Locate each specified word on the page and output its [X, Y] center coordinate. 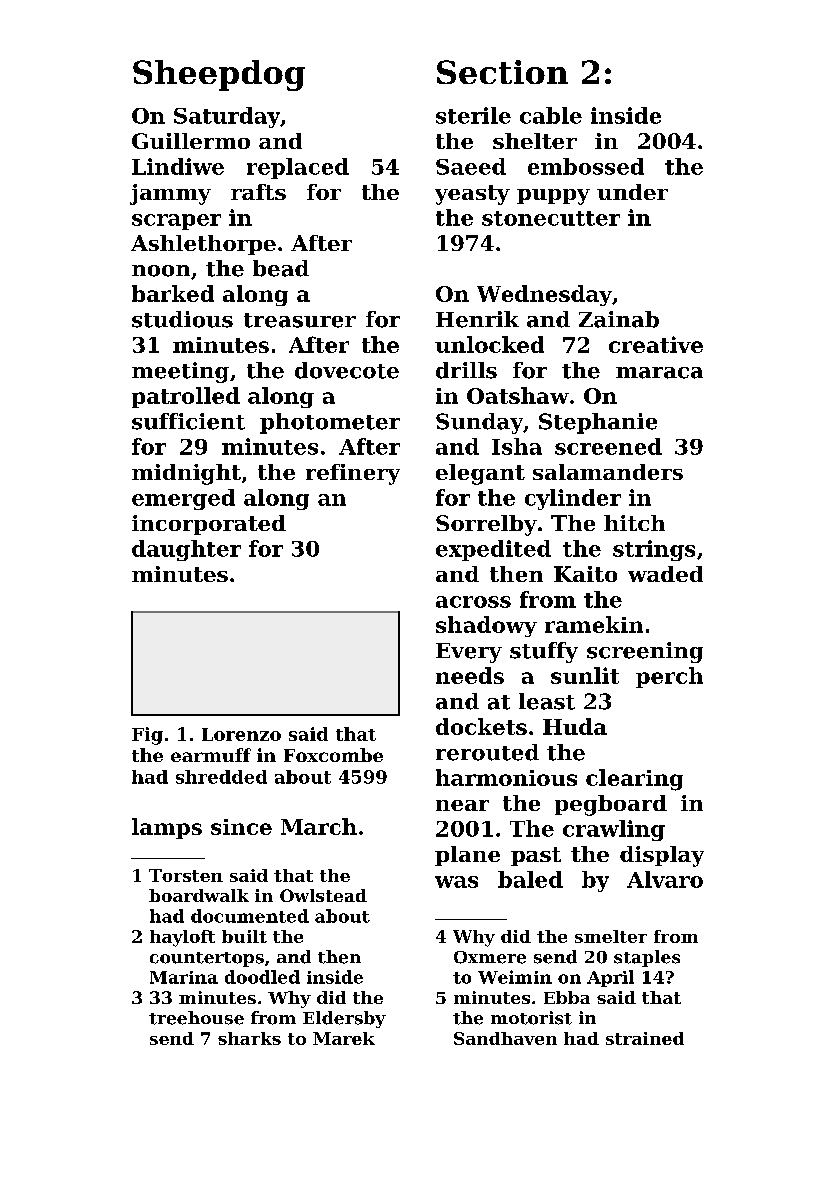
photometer [330, 423]
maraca [659, 373]
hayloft [182, 938]
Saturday [227, 117]
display [662, 856]
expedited [493, 550]
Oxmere [490, 957]
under [632, 192]
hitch [634, 523]
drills [466, 370]
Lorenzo [241, 734]
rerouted [487, 752]
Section [502, 72]
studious [182, 319]
